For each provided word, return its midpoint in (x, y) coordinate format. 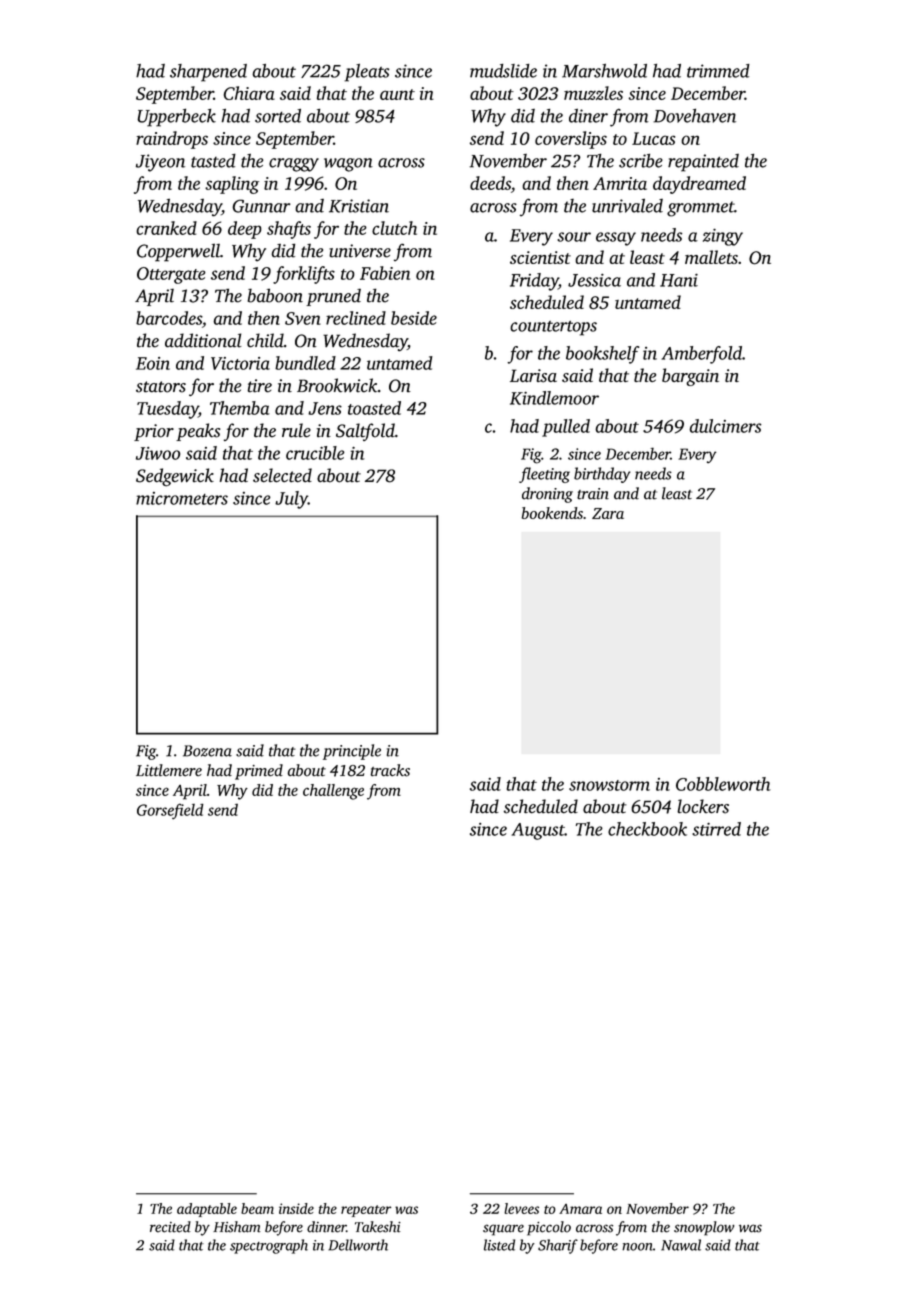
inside (296, 1208)
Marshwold (604, 71)
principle (352, 752)
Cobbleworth (723, 784)
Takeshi (378, 1227)
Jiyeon (160, 163)
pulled (566, 428)
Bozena (207, 751)
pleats (367, 73)
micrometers (182, 498)
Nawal (681, 1245)
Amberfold (701, 355)
